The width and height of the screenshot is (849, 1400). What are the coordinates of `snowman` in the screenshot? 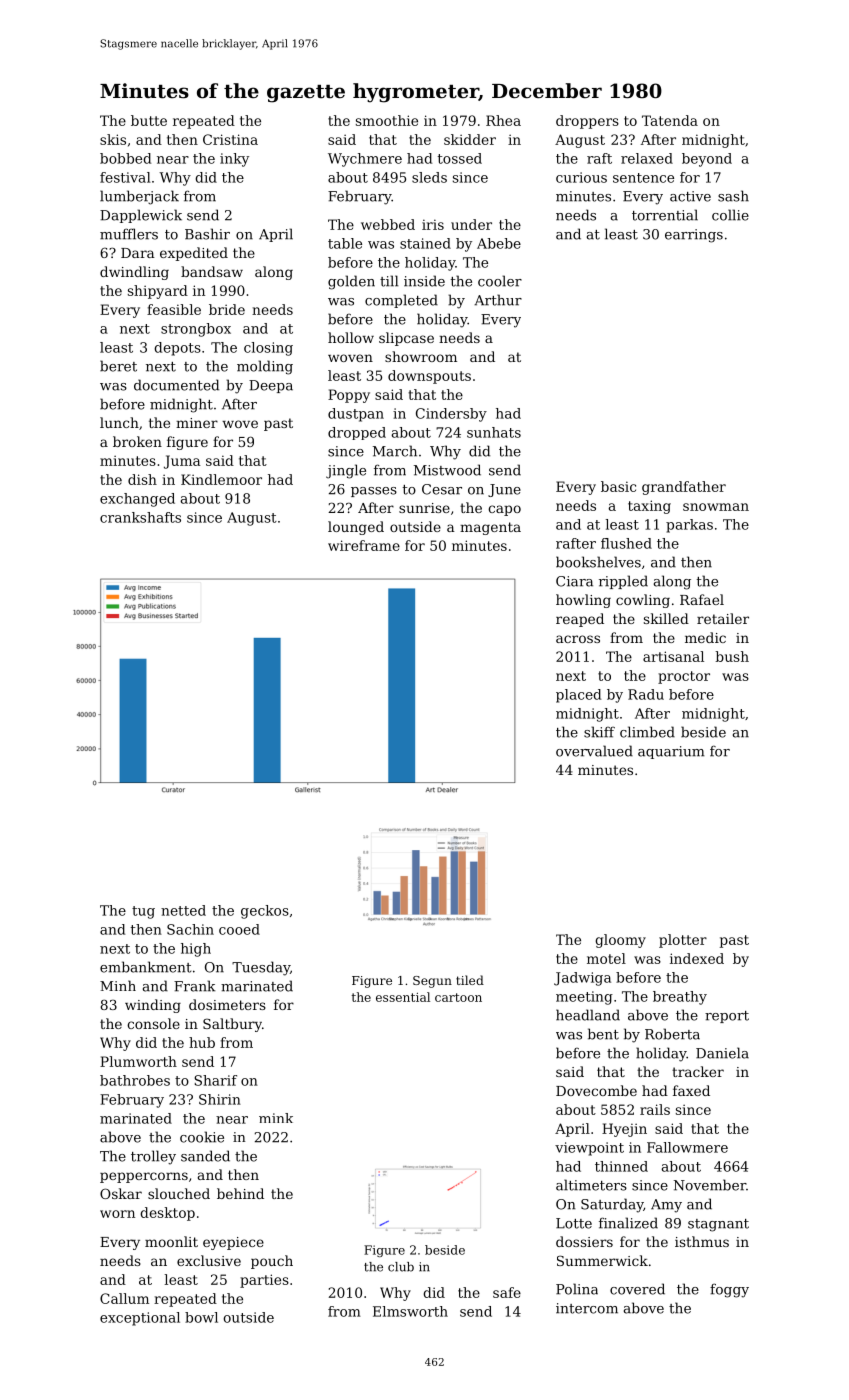 It's located at (716, 507).
